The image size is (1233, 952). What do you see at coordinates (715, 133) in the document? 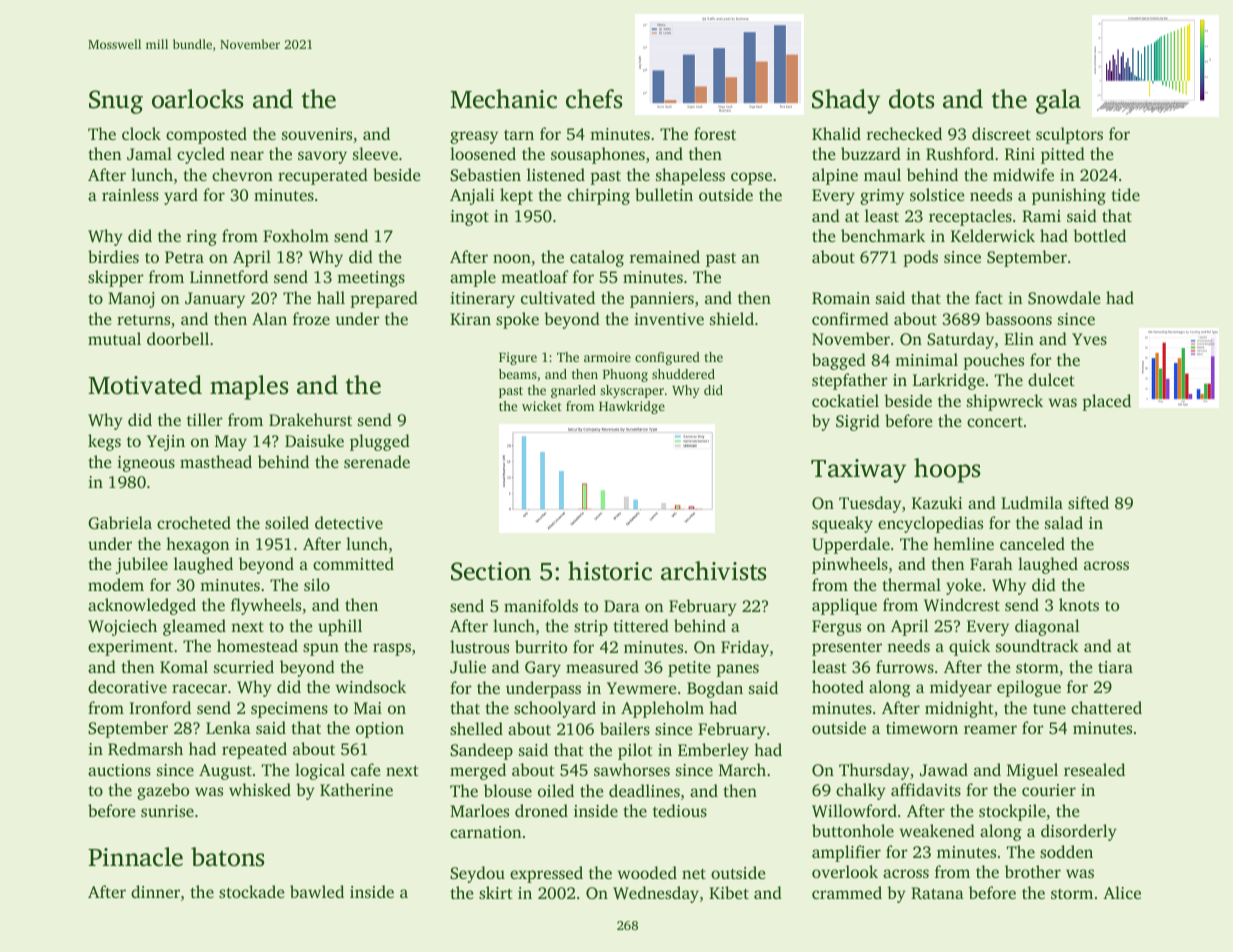
I see `forest` at bounding box center [715, 133].
